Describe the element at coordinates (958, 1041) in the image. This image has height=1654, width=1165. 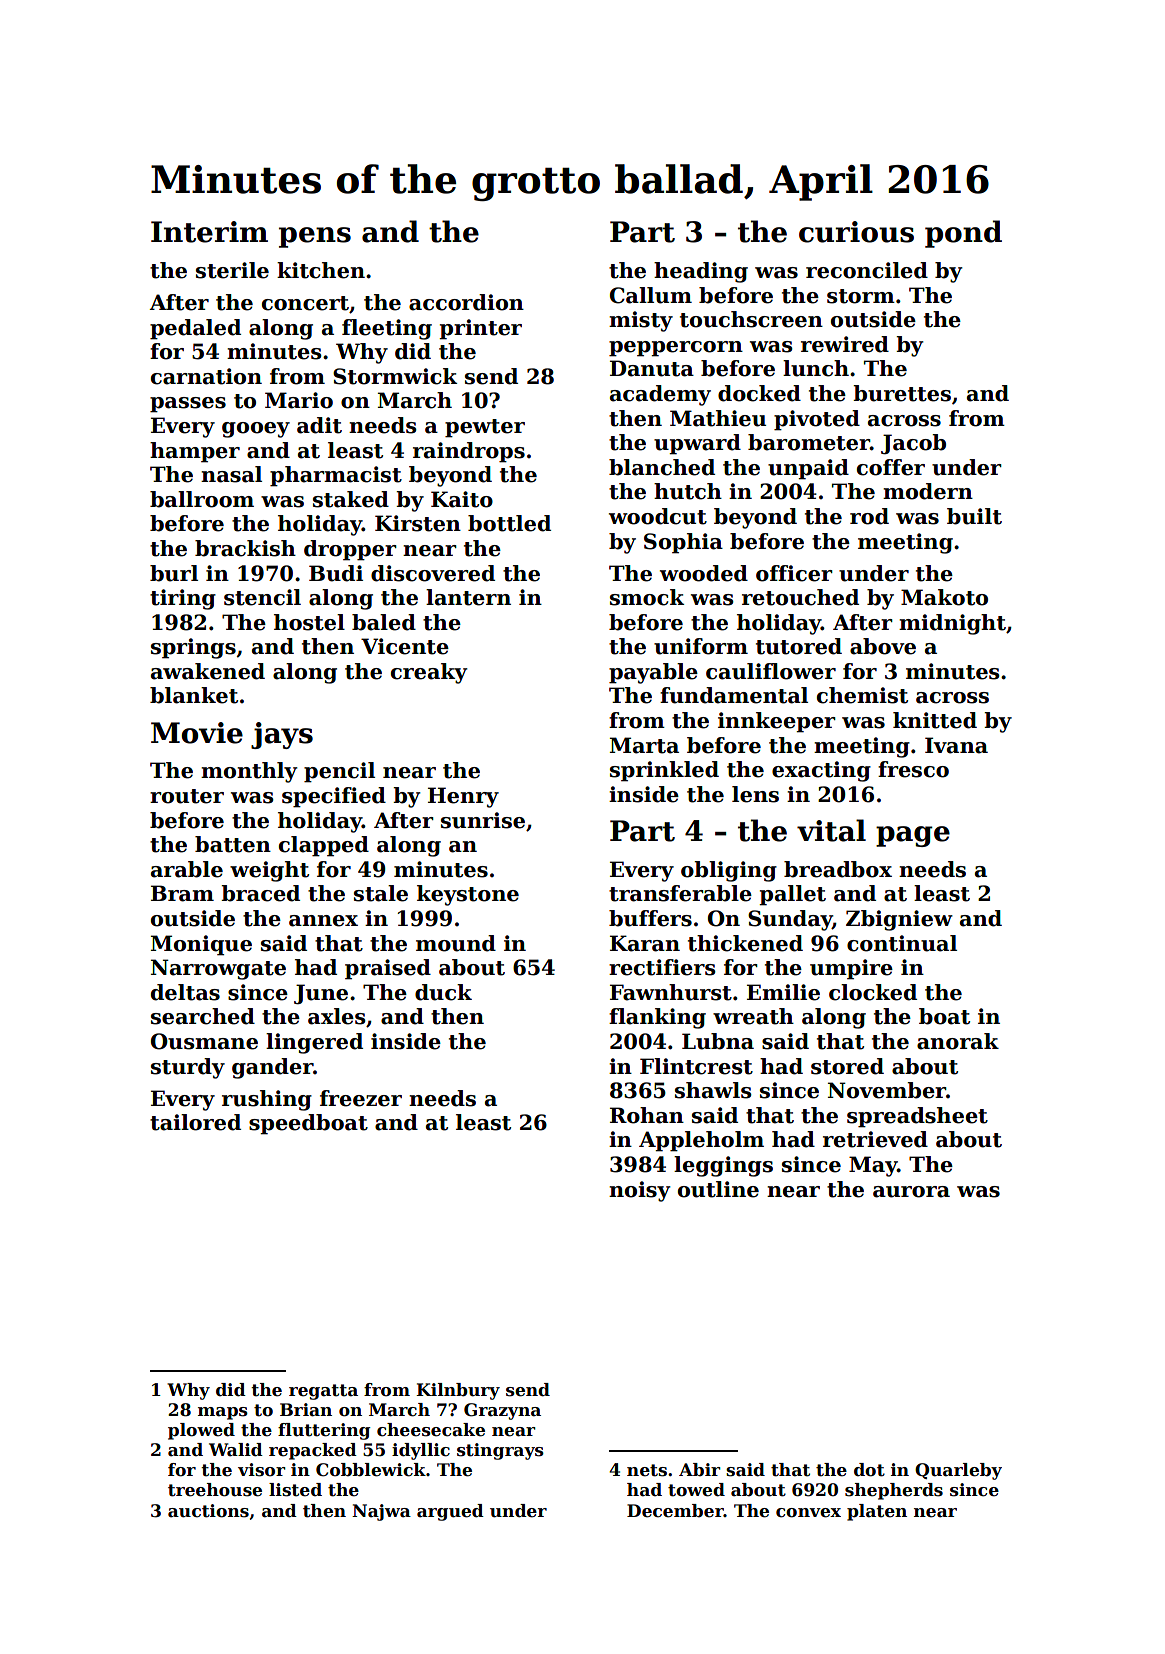
I see `anorak` at that location.
